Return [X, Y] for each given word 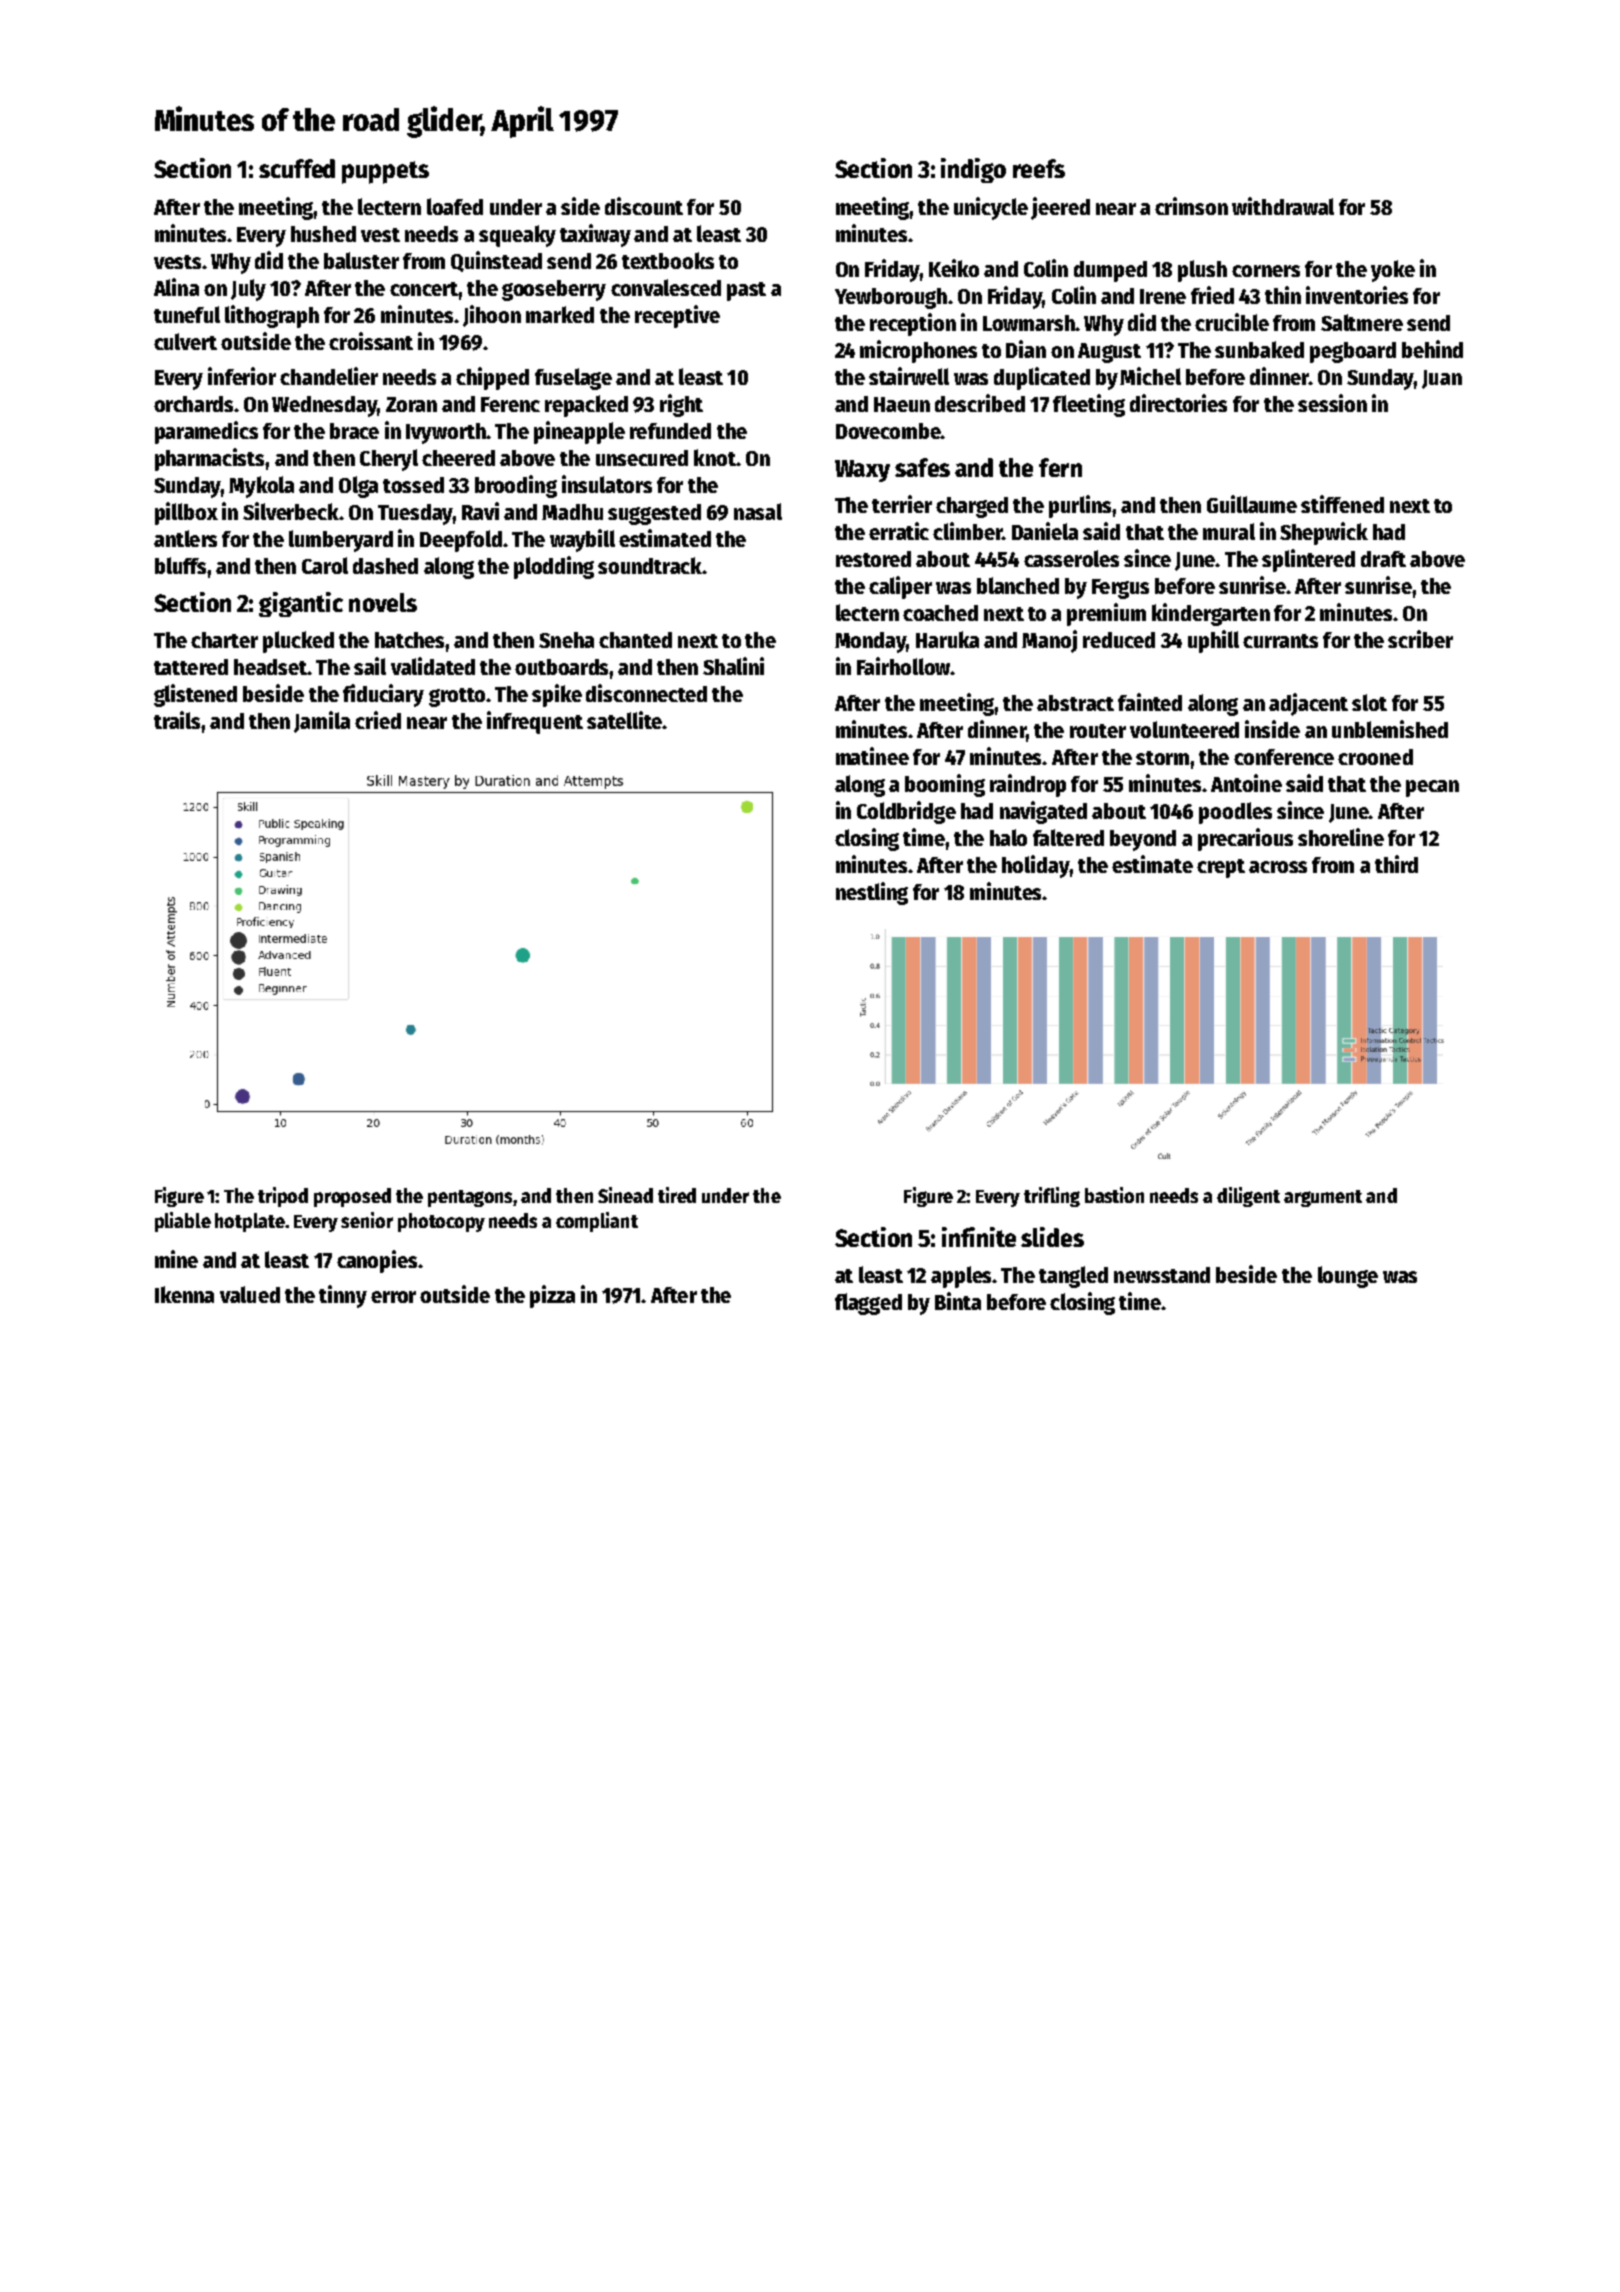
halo [1008, 837]
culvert [185, 341]
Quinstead [496, 261]
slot [1369, 702]
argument [1323, 1198]
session [1332, 403]
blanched [1018, 585]
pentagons [470, 1198]
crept [1221, 868]
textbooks [668, 260]
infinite [979, 1237]
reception [913, 324]
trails [177, 720]
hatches [409, 640]
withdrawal [1283, 206]
